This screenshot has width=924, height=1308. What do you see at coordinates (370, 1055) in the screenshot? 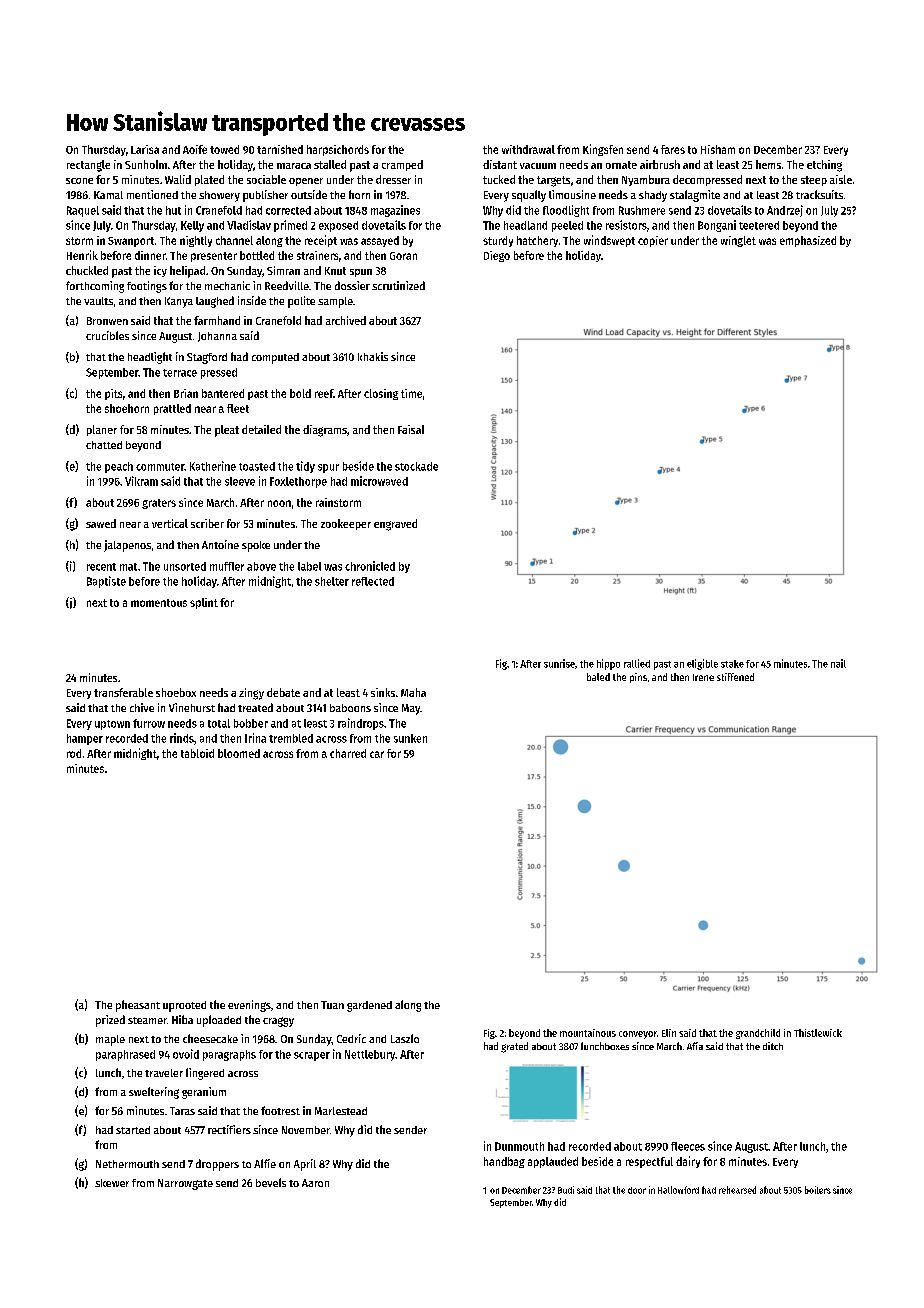
I see `Nettlebury` at bounding box center [370, 1055].
